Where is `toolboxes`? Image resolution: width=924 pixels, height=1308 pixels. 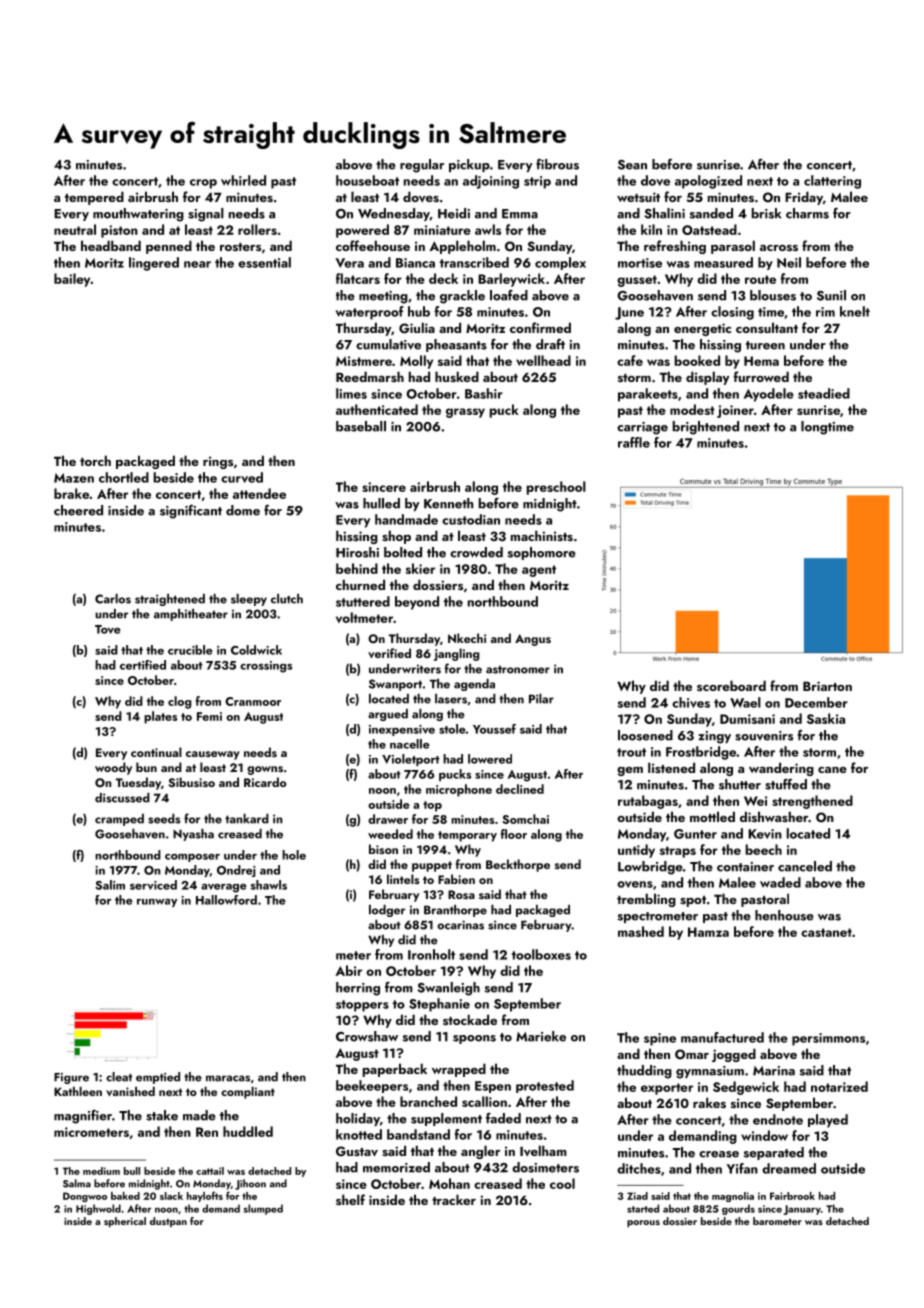
toolboxes is located at coordinates (541, 954).
